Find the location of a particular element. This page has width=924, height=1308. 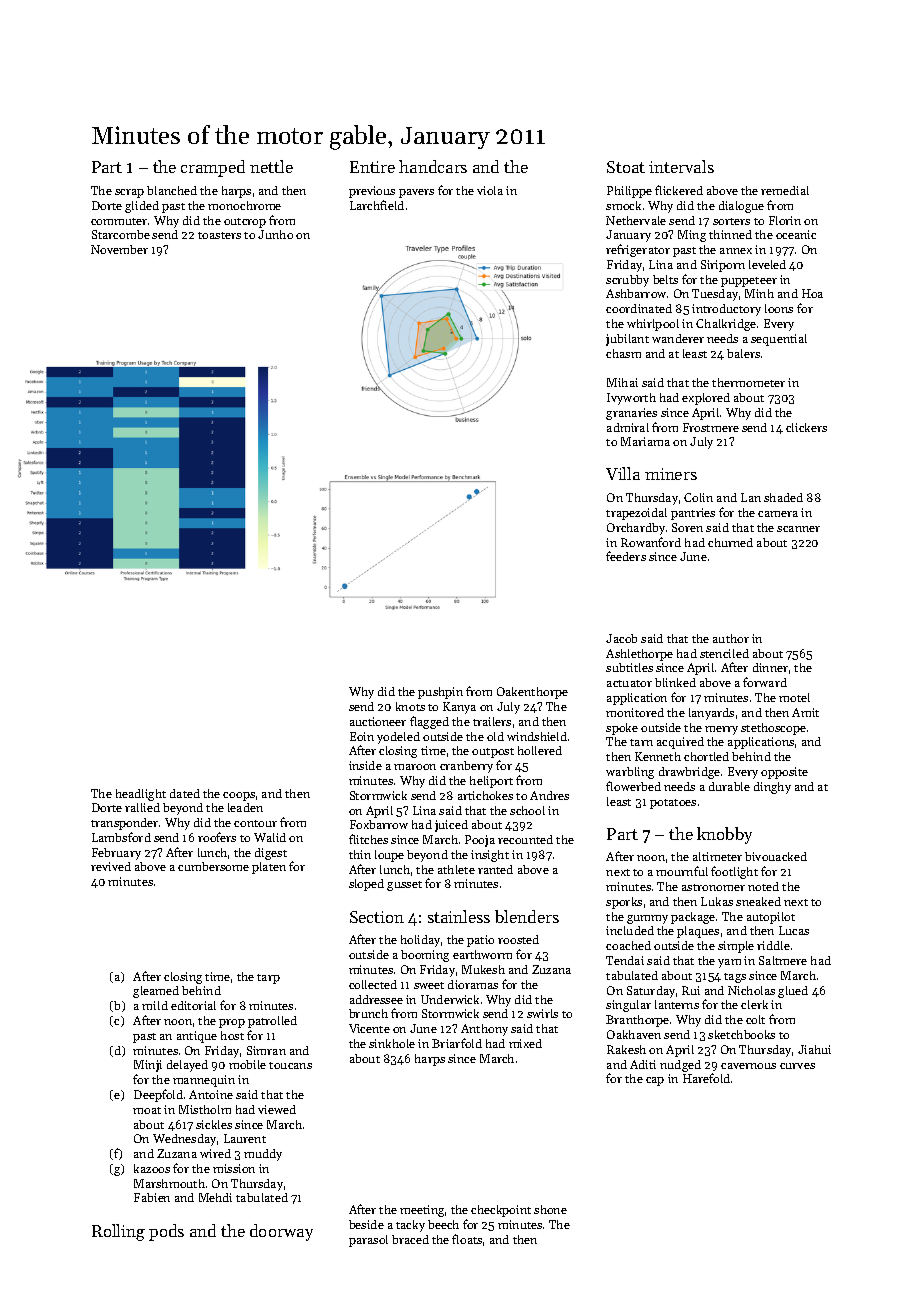

parasol is located at coordinates (368, 1241).
